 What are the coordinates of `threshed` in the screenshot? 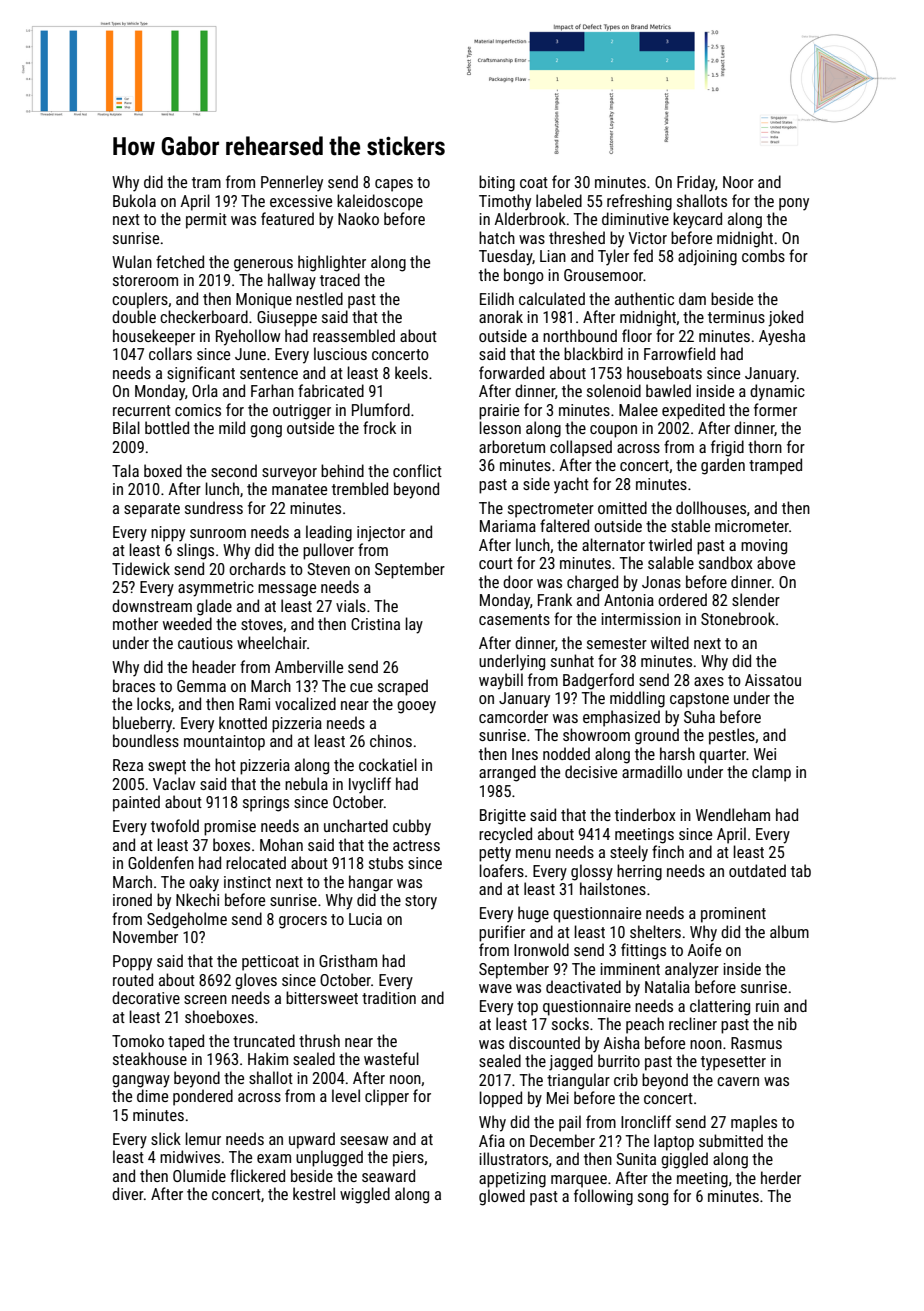 It's located at (577, 237).
